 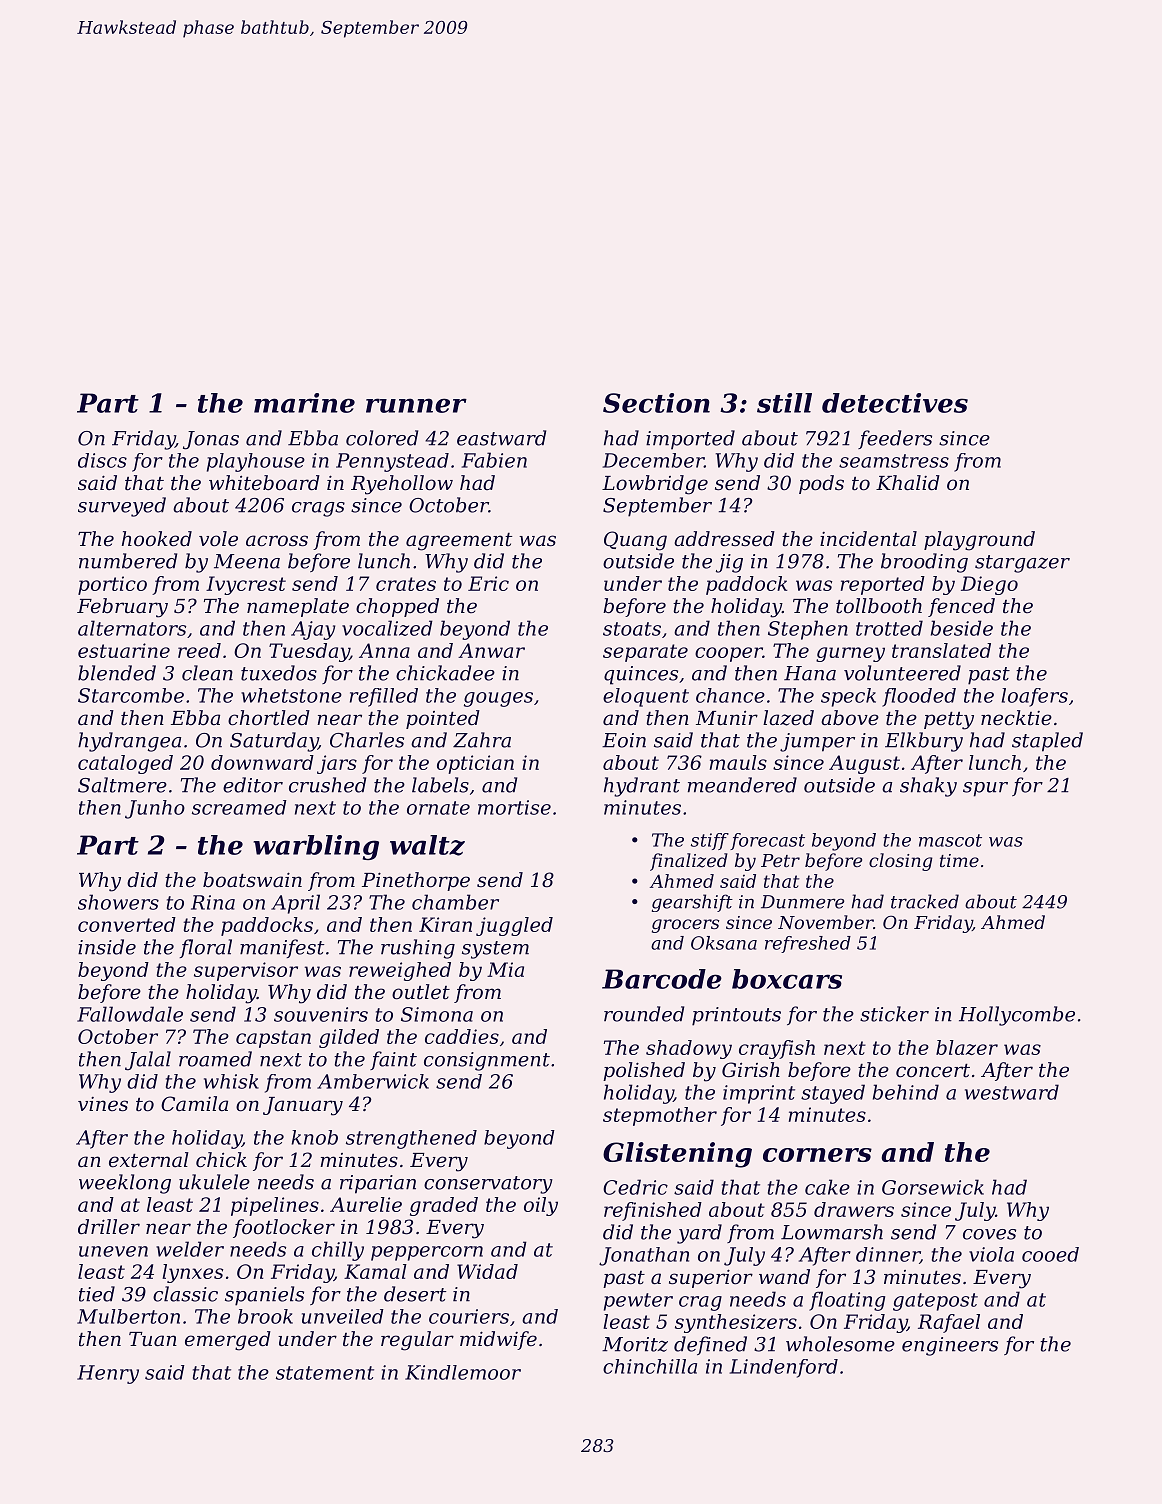 What do you see at coordinates (950, 840) in the document?
I see `mascot` at bounding box center [950, 840].
